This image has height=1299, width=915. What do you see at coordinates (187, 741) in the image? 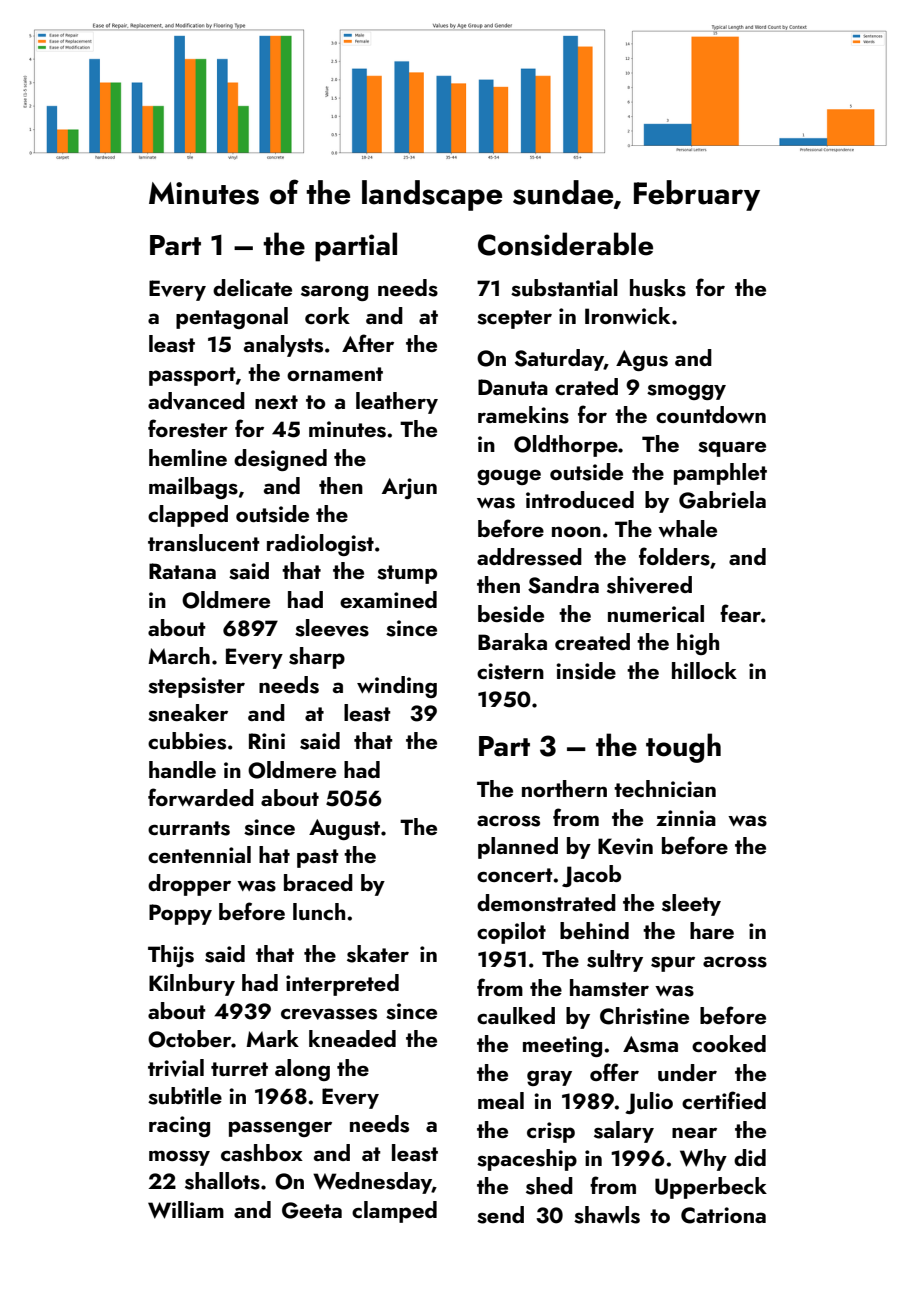
I see `cubbies` at bounding box center [187, 741].
